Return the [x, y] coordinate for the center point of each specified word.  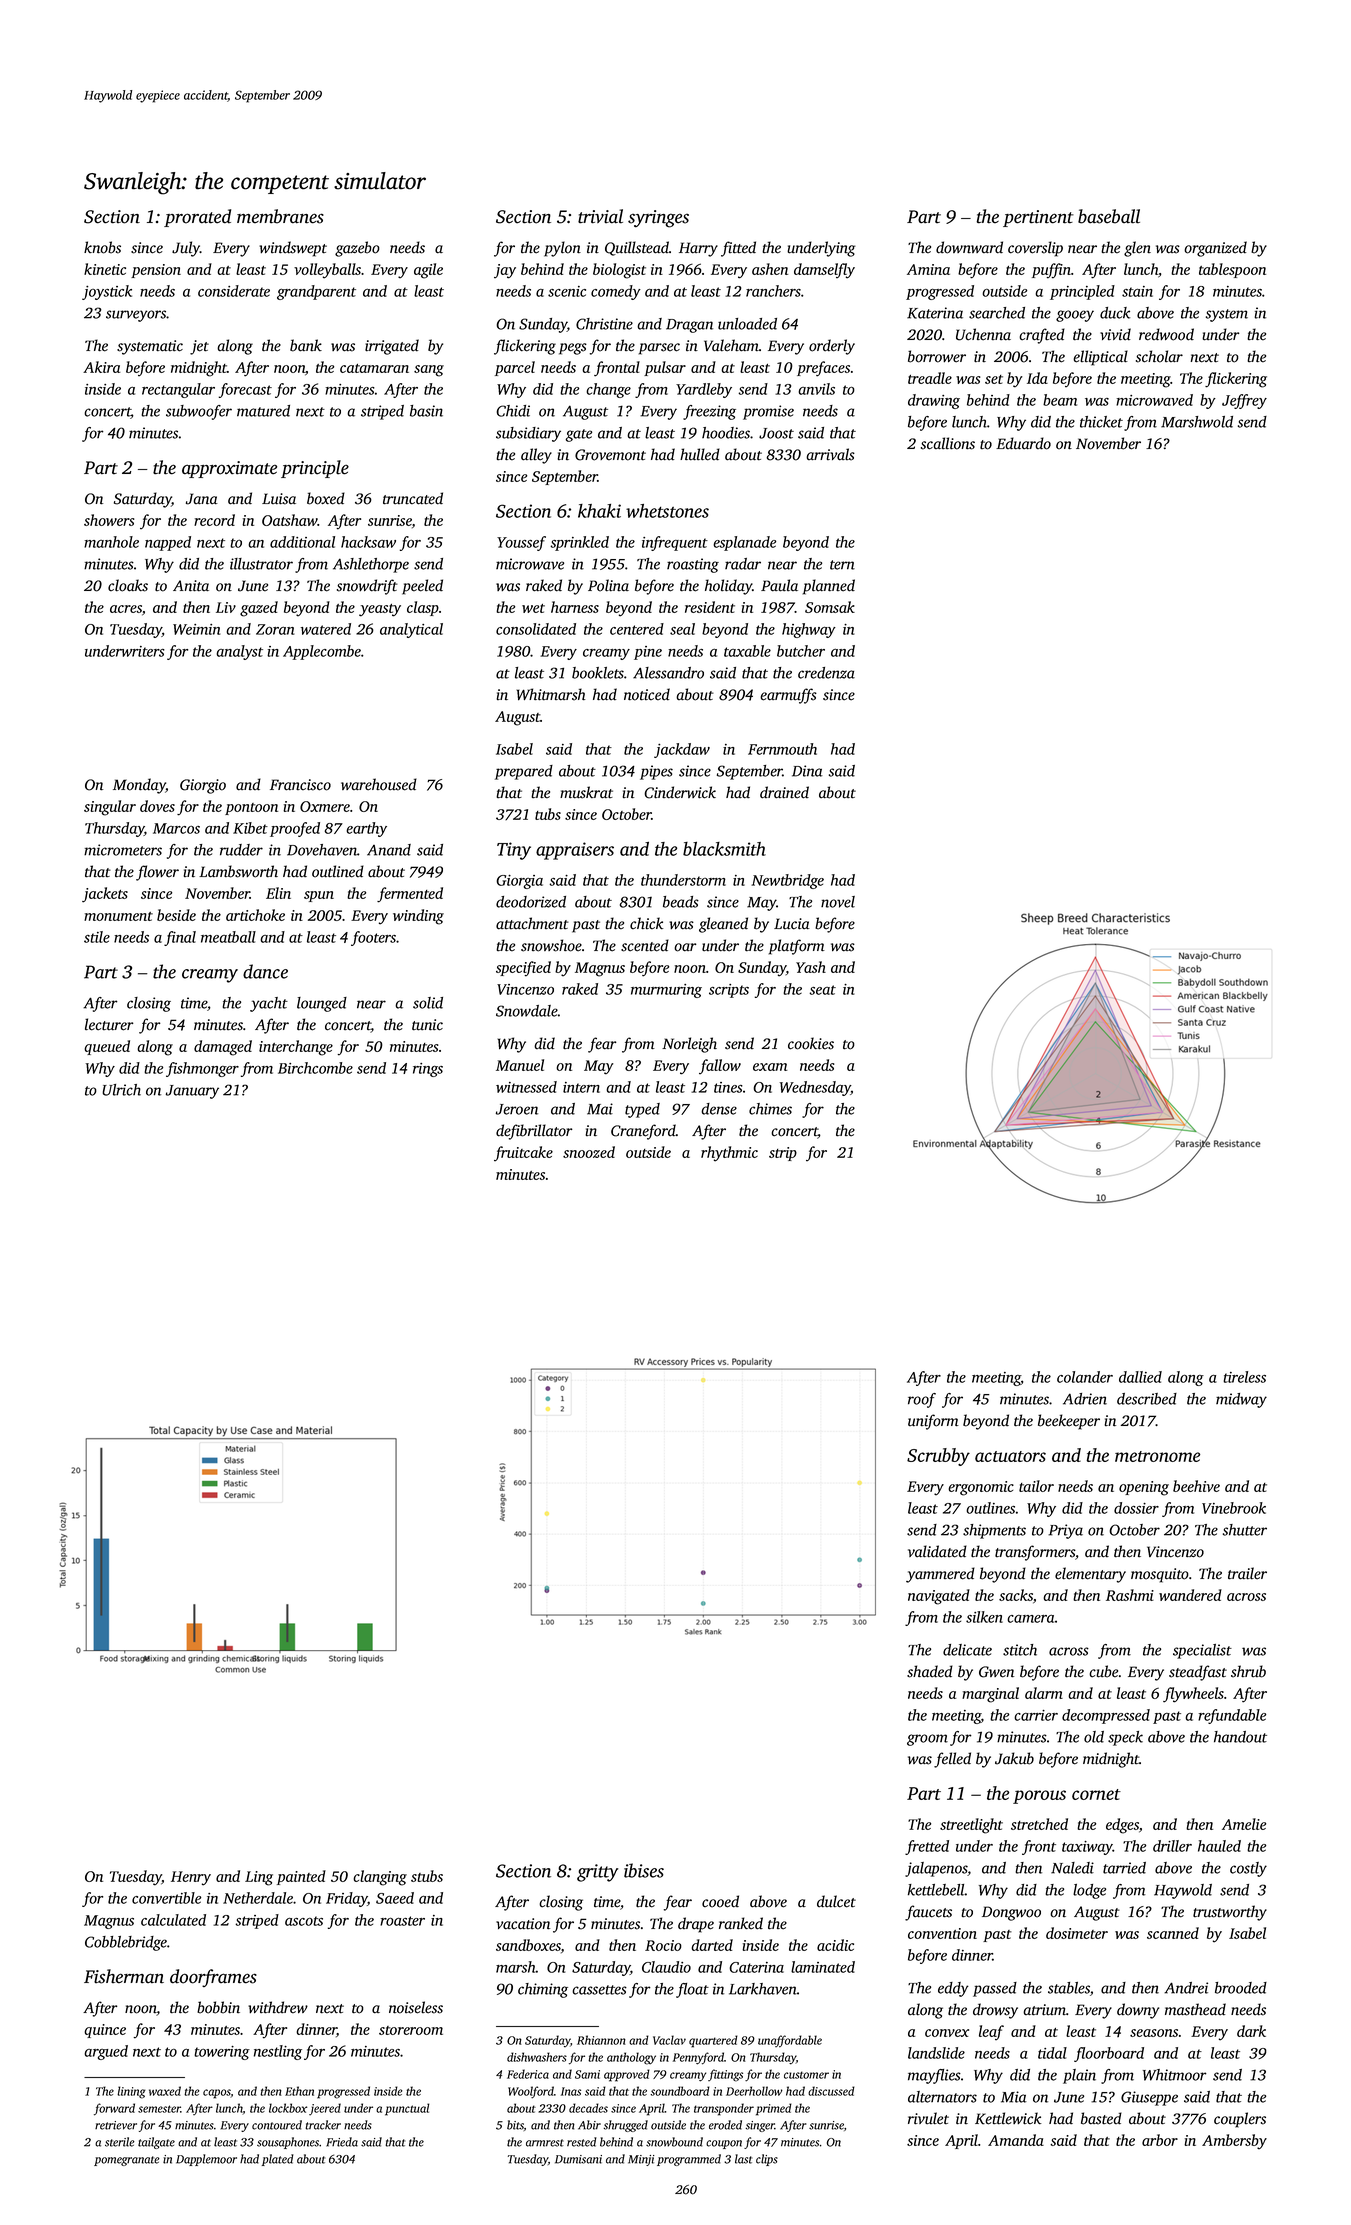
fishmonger [202, 1069]
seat [822, 990]
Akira [101, 367]
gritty [597, 1873]
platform [797, 947]
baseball [1109, 216]
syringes [658, 219]
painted [301, 1877]
